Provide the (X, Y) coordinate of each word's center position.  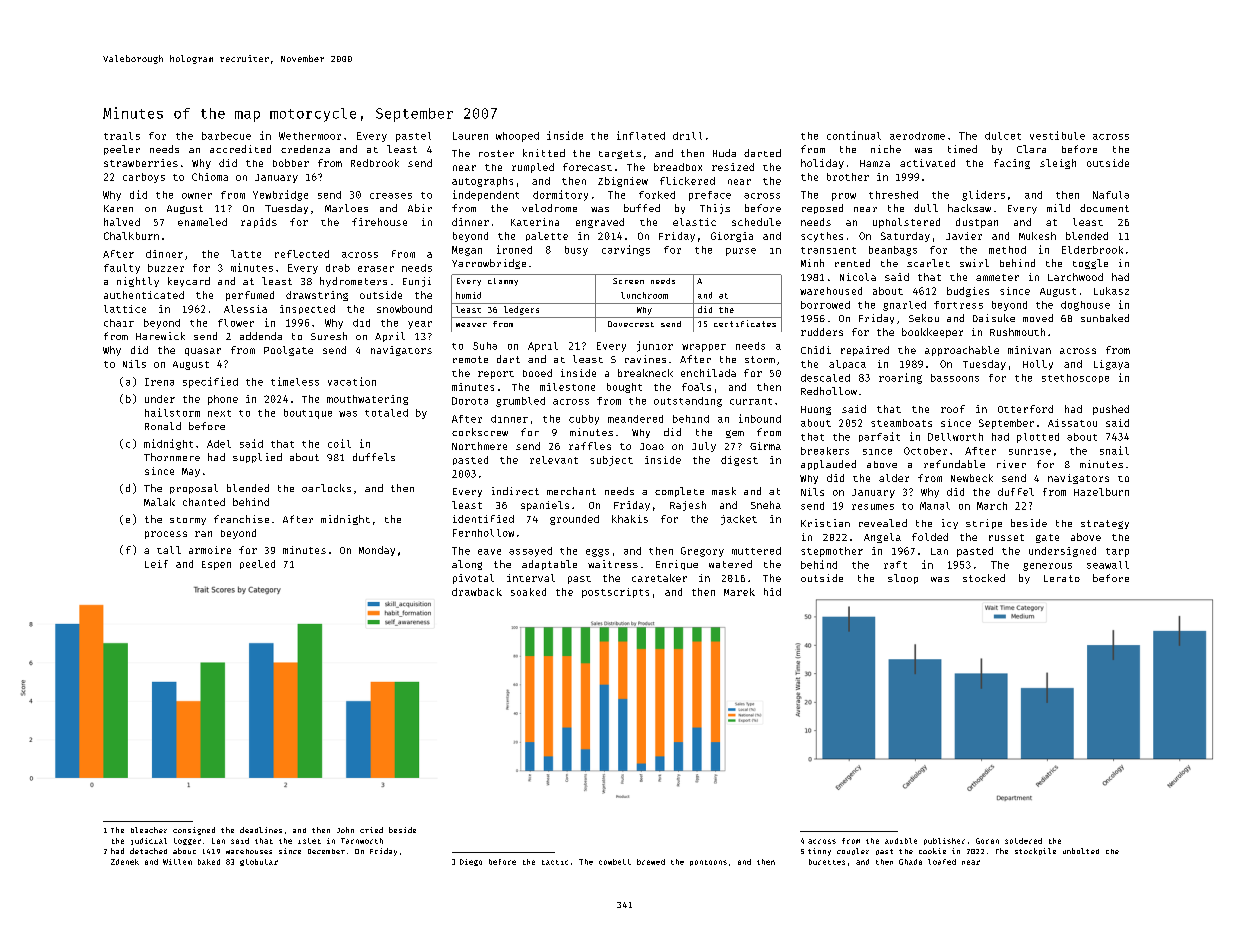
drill (687, 136)
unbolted (1081, 851)
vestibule (1057, 135)
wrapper (704, 348)
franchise (241, 519)
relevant (554, 460)
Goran (987, 841)
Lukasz (1111, 291)
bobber (291, 163)
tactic (555, 862)
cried (371, 830)
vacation (352, 381)
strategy (1105, 524)
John (345, 830)
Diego (471, 862)
